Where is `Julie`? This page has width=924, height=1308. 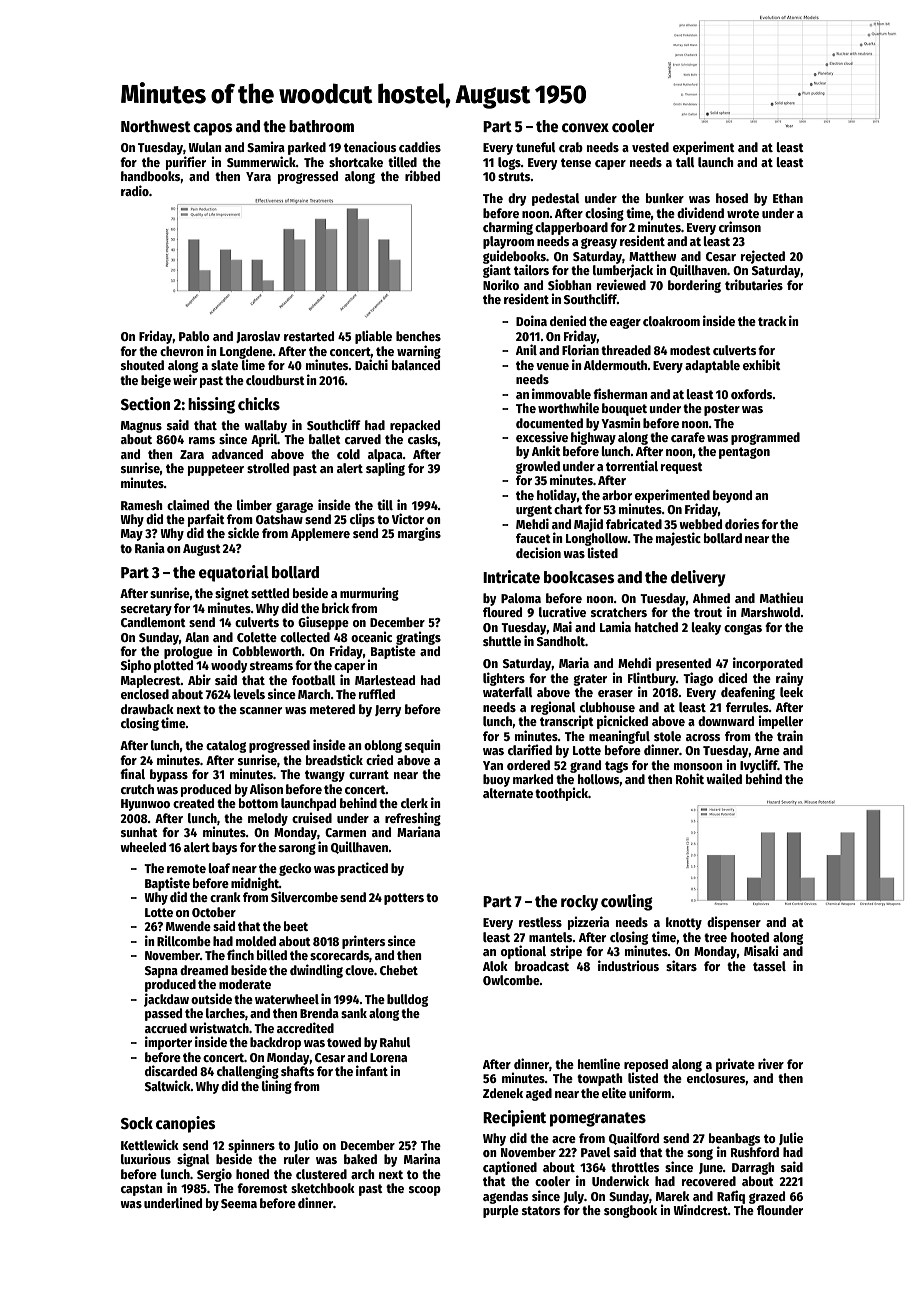 Julie is located at coordinates (791, 1138).
